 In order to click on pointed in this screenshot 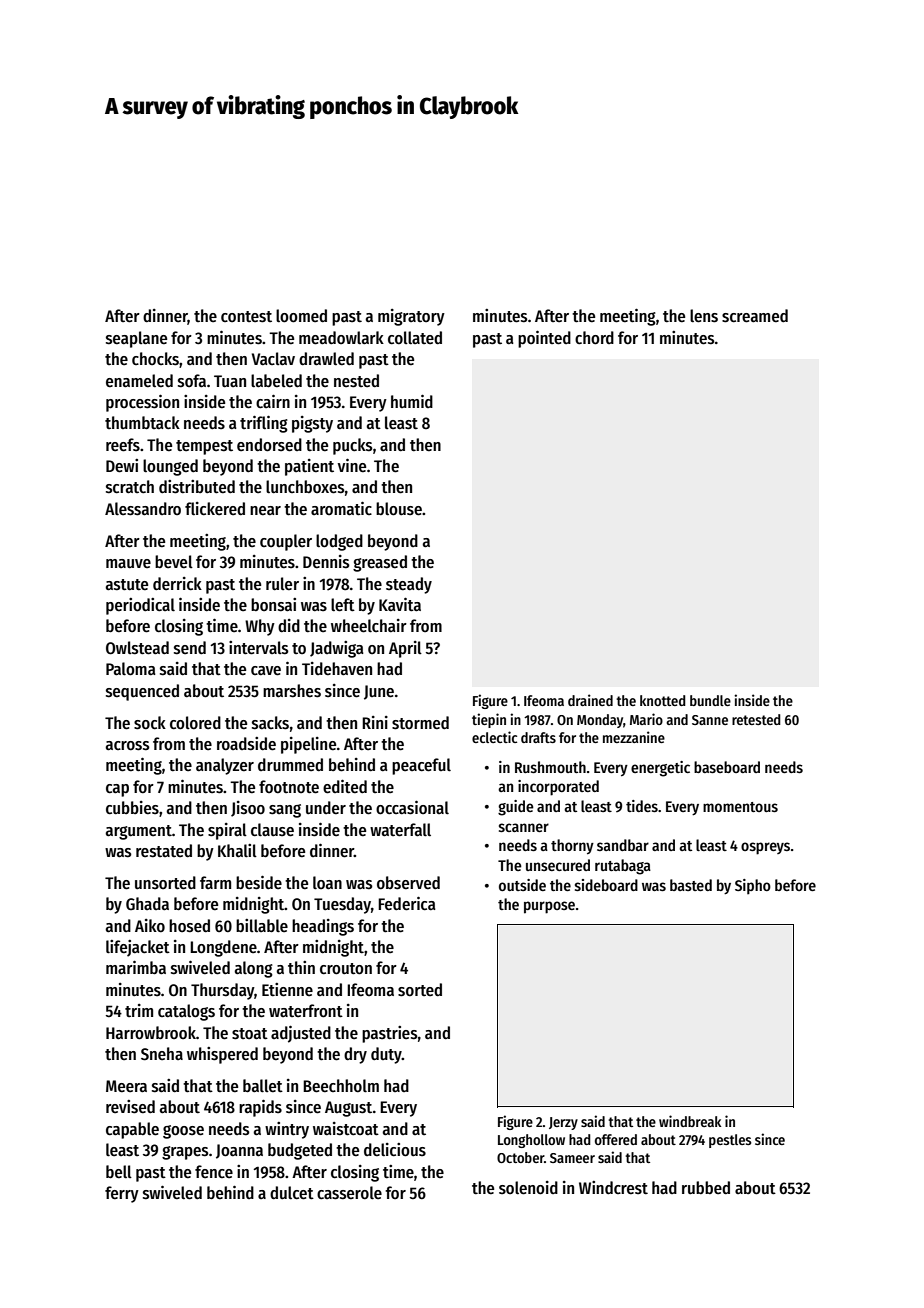, I will do `click(544, 339)`.
